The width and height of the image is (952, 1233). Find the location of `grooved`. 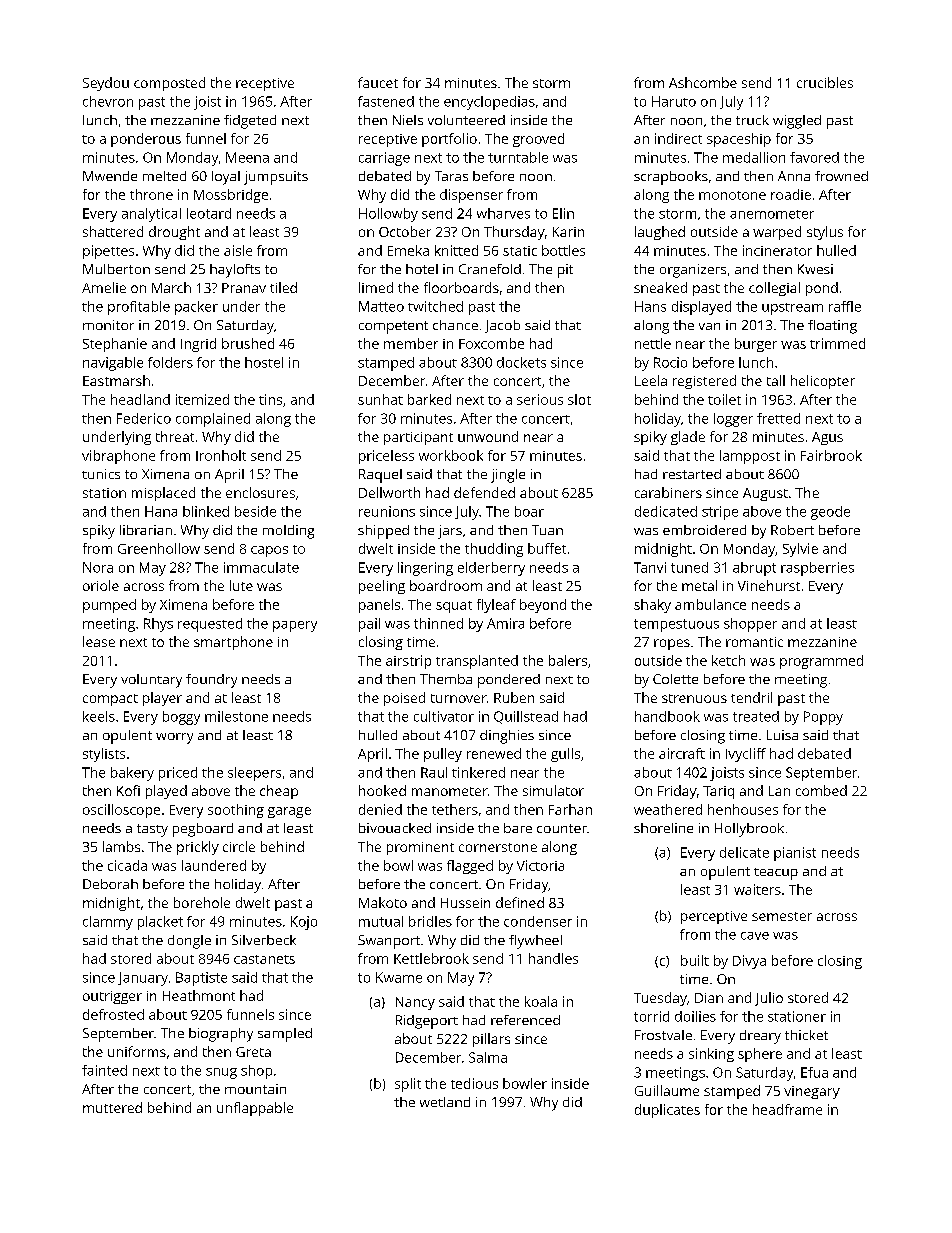

grooved is located at coordinates (538, 140).
